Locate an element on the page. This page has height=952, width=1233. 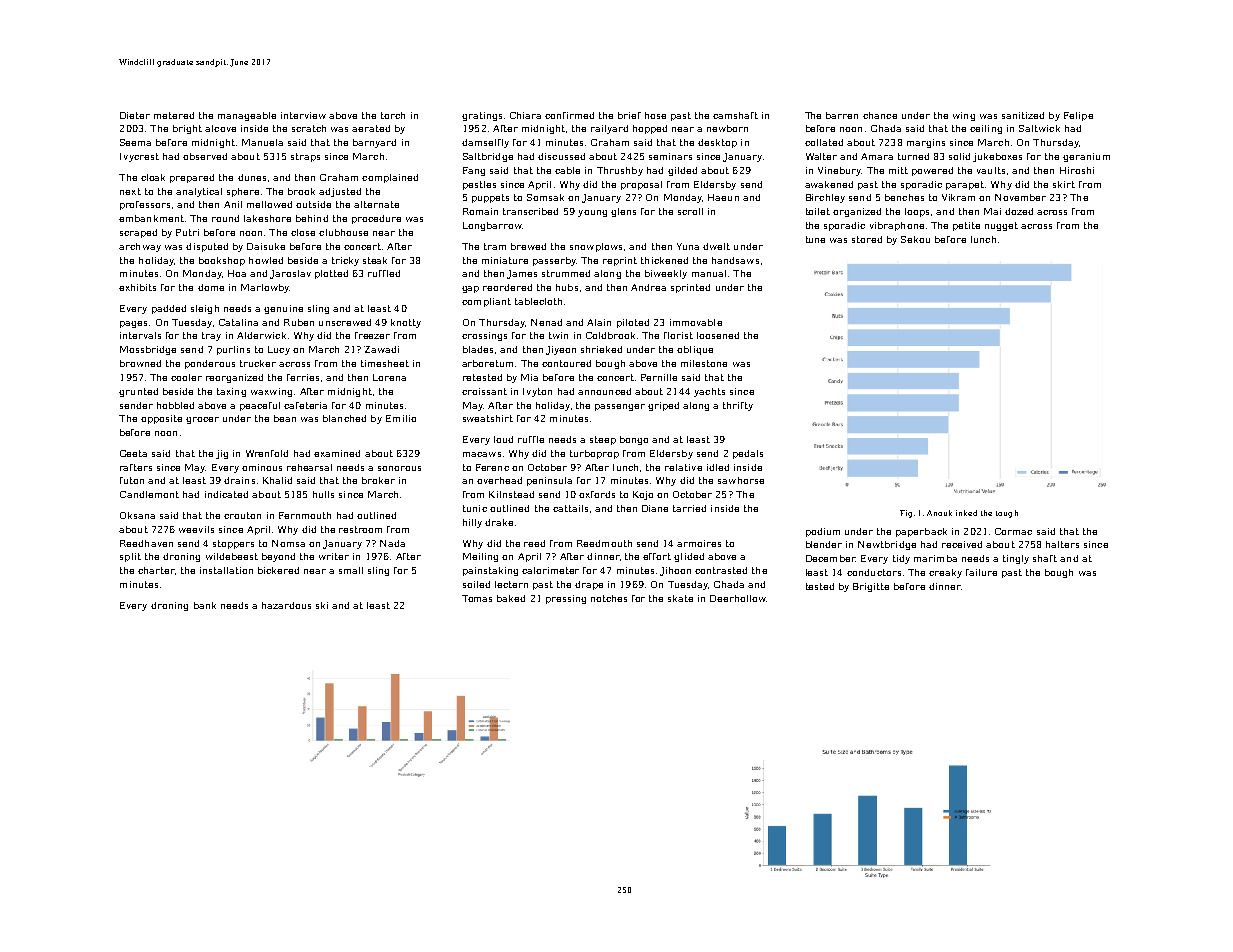
croissant is located at coordinates (484, 391).
